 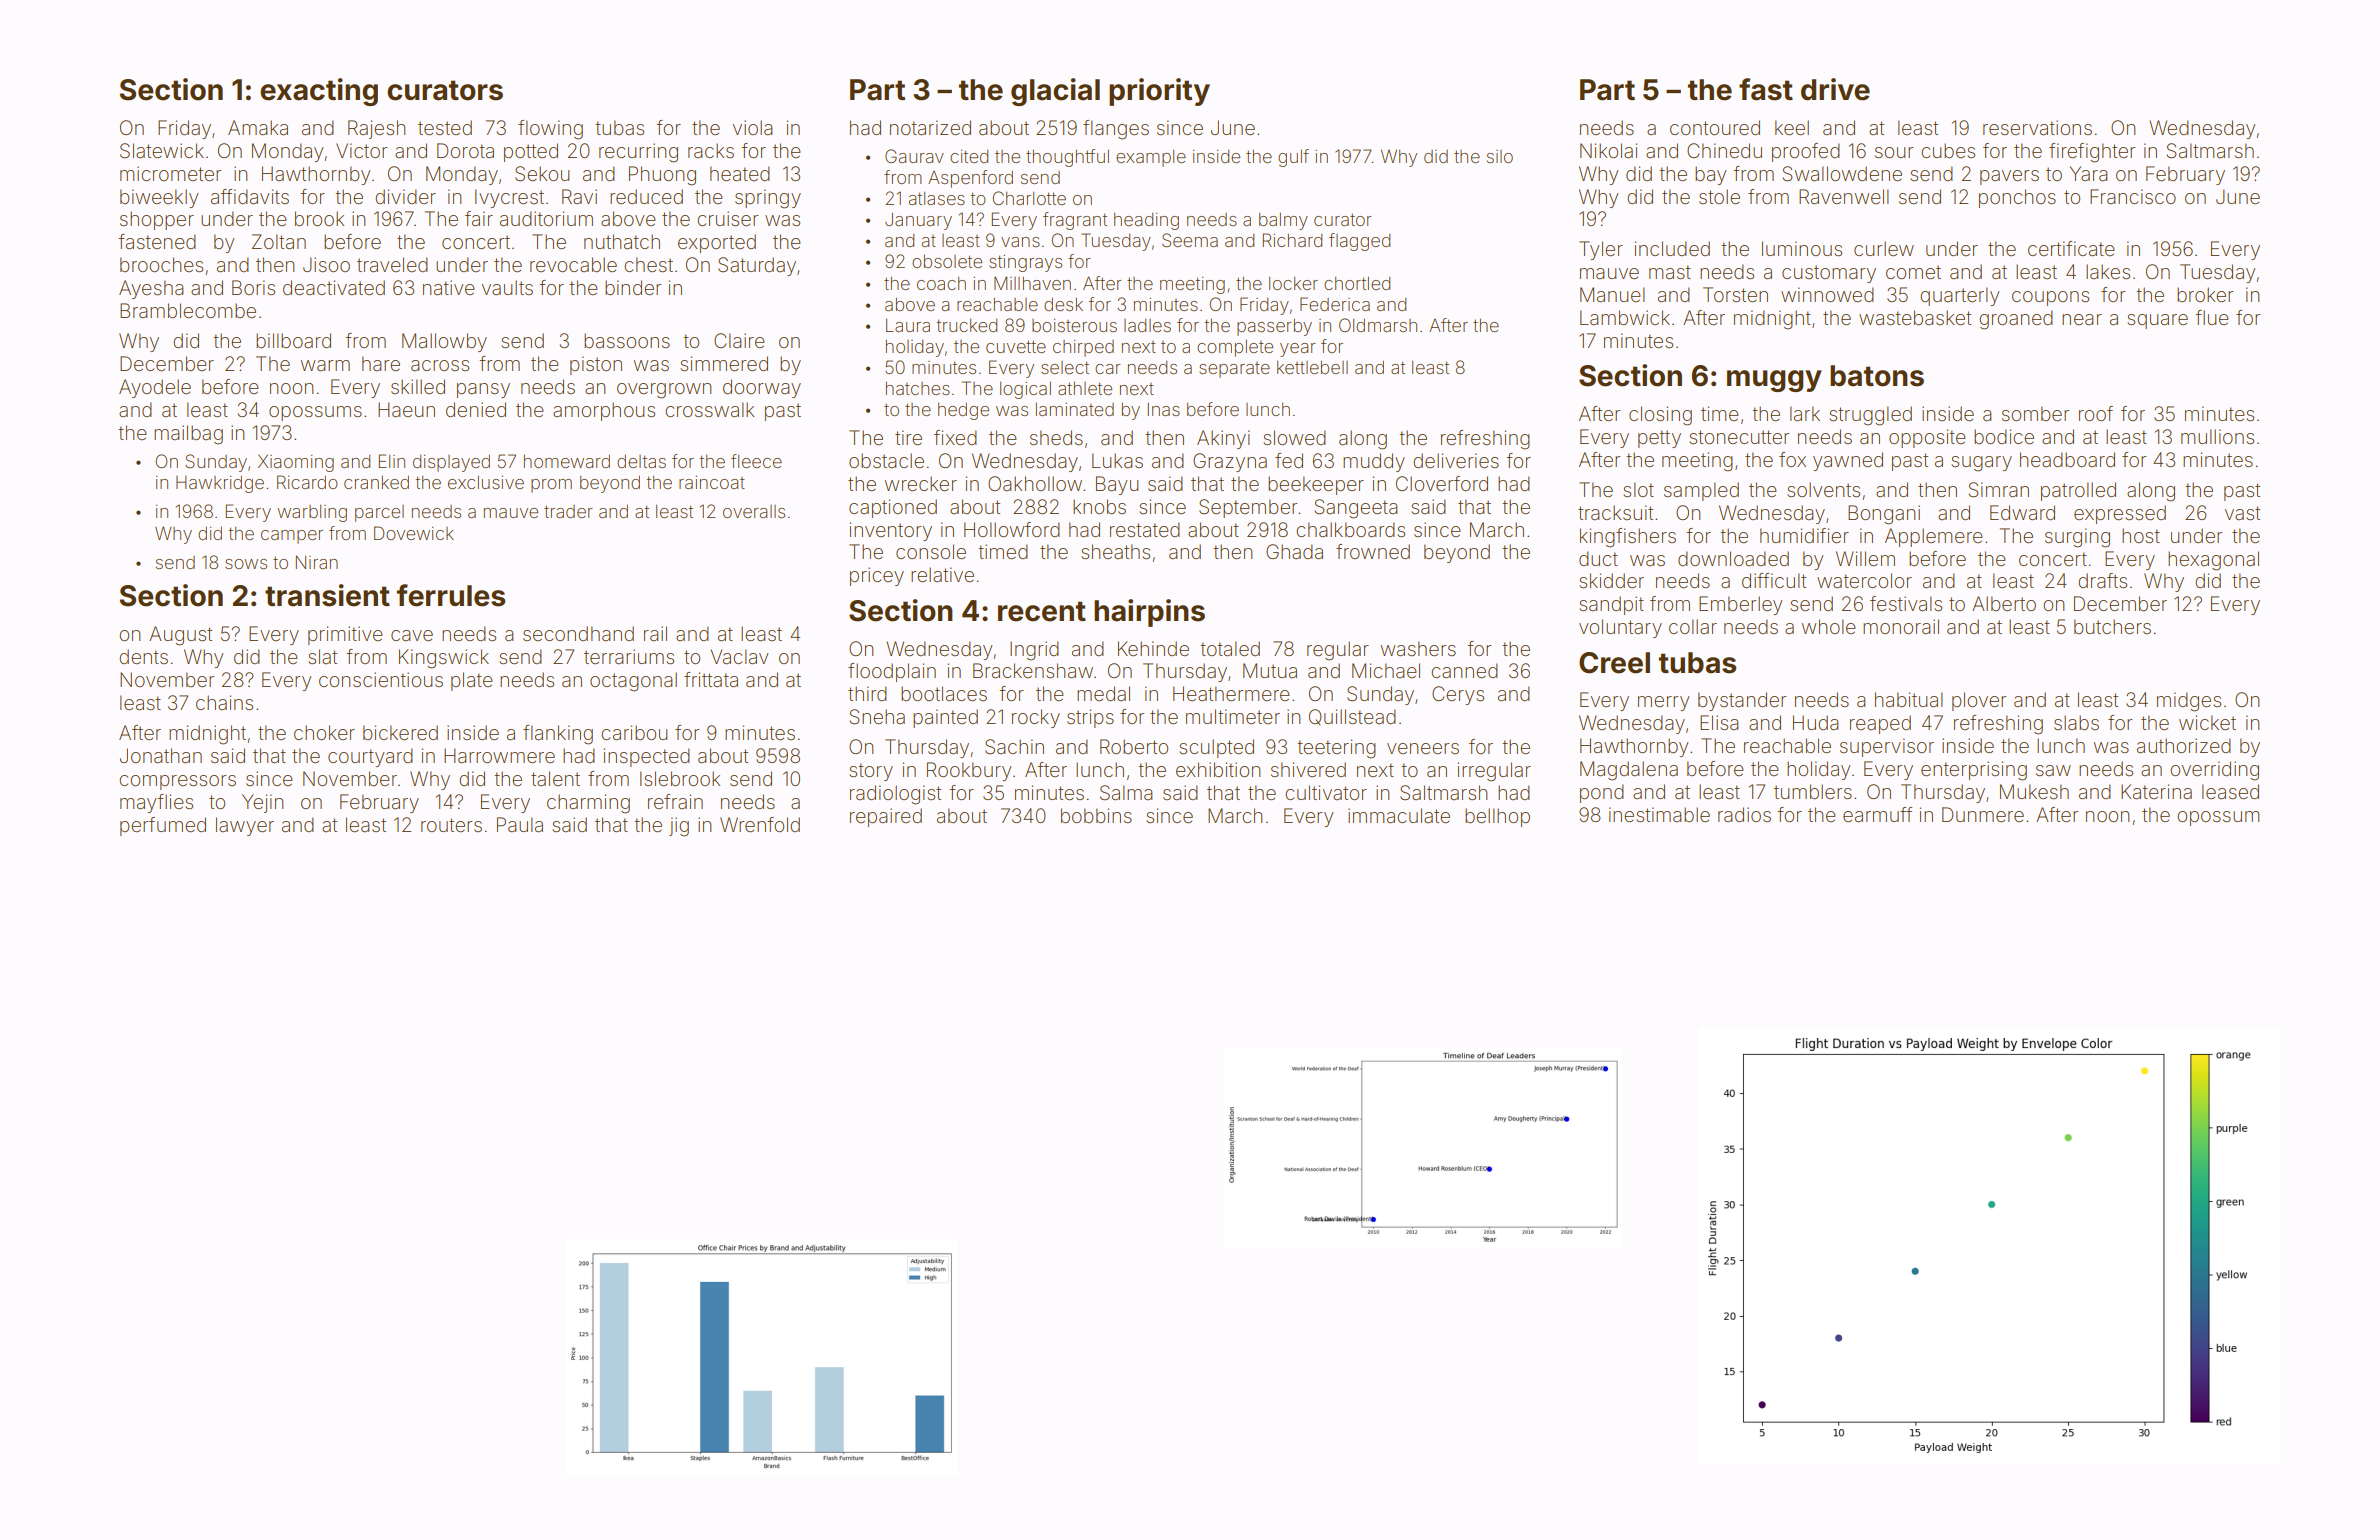 I want to click on exacting, so click(x=319, y=92).
